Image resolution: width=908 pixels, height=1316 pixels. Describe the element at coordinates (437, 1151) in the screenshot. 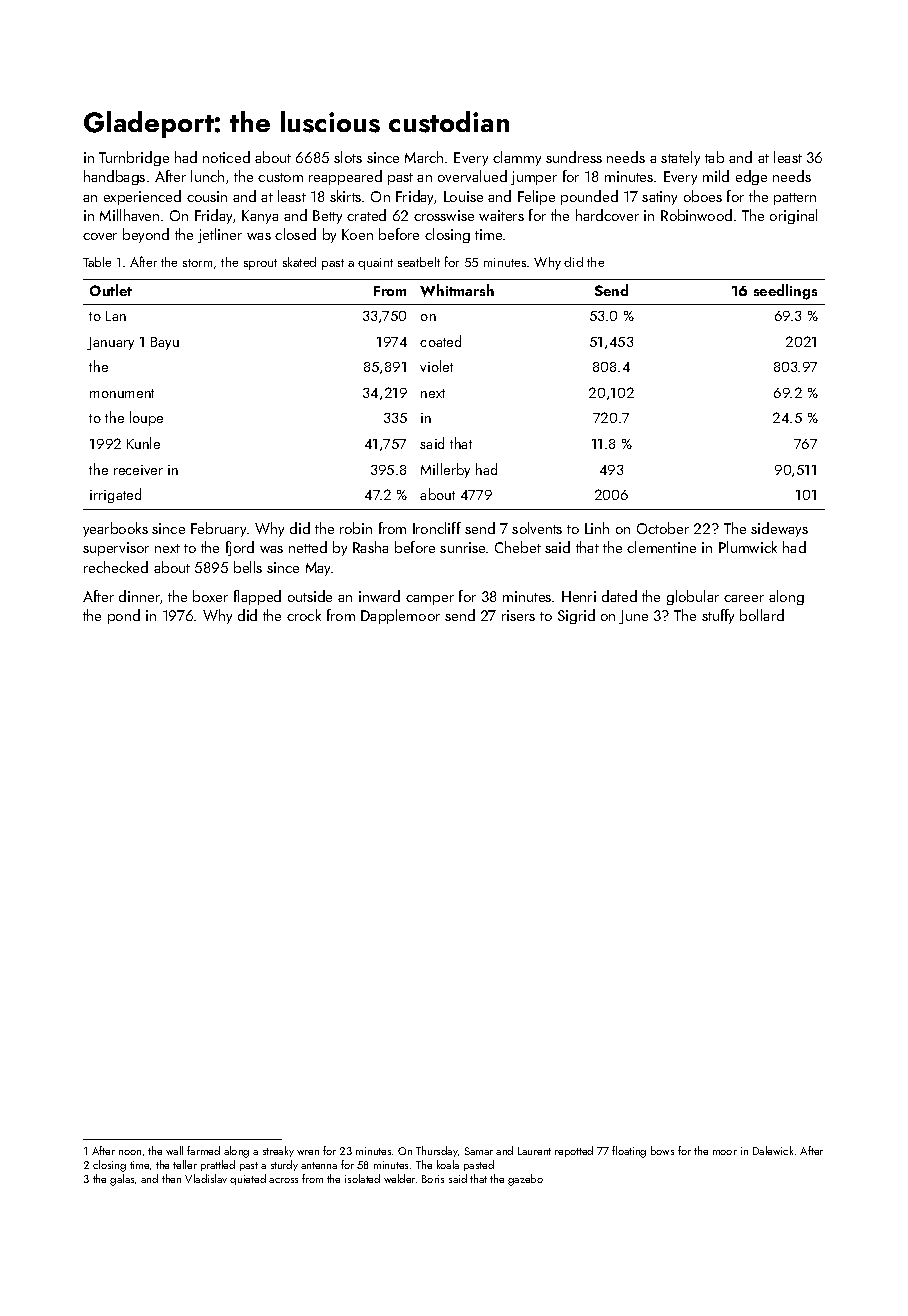

I see `Thursday` at that location.
